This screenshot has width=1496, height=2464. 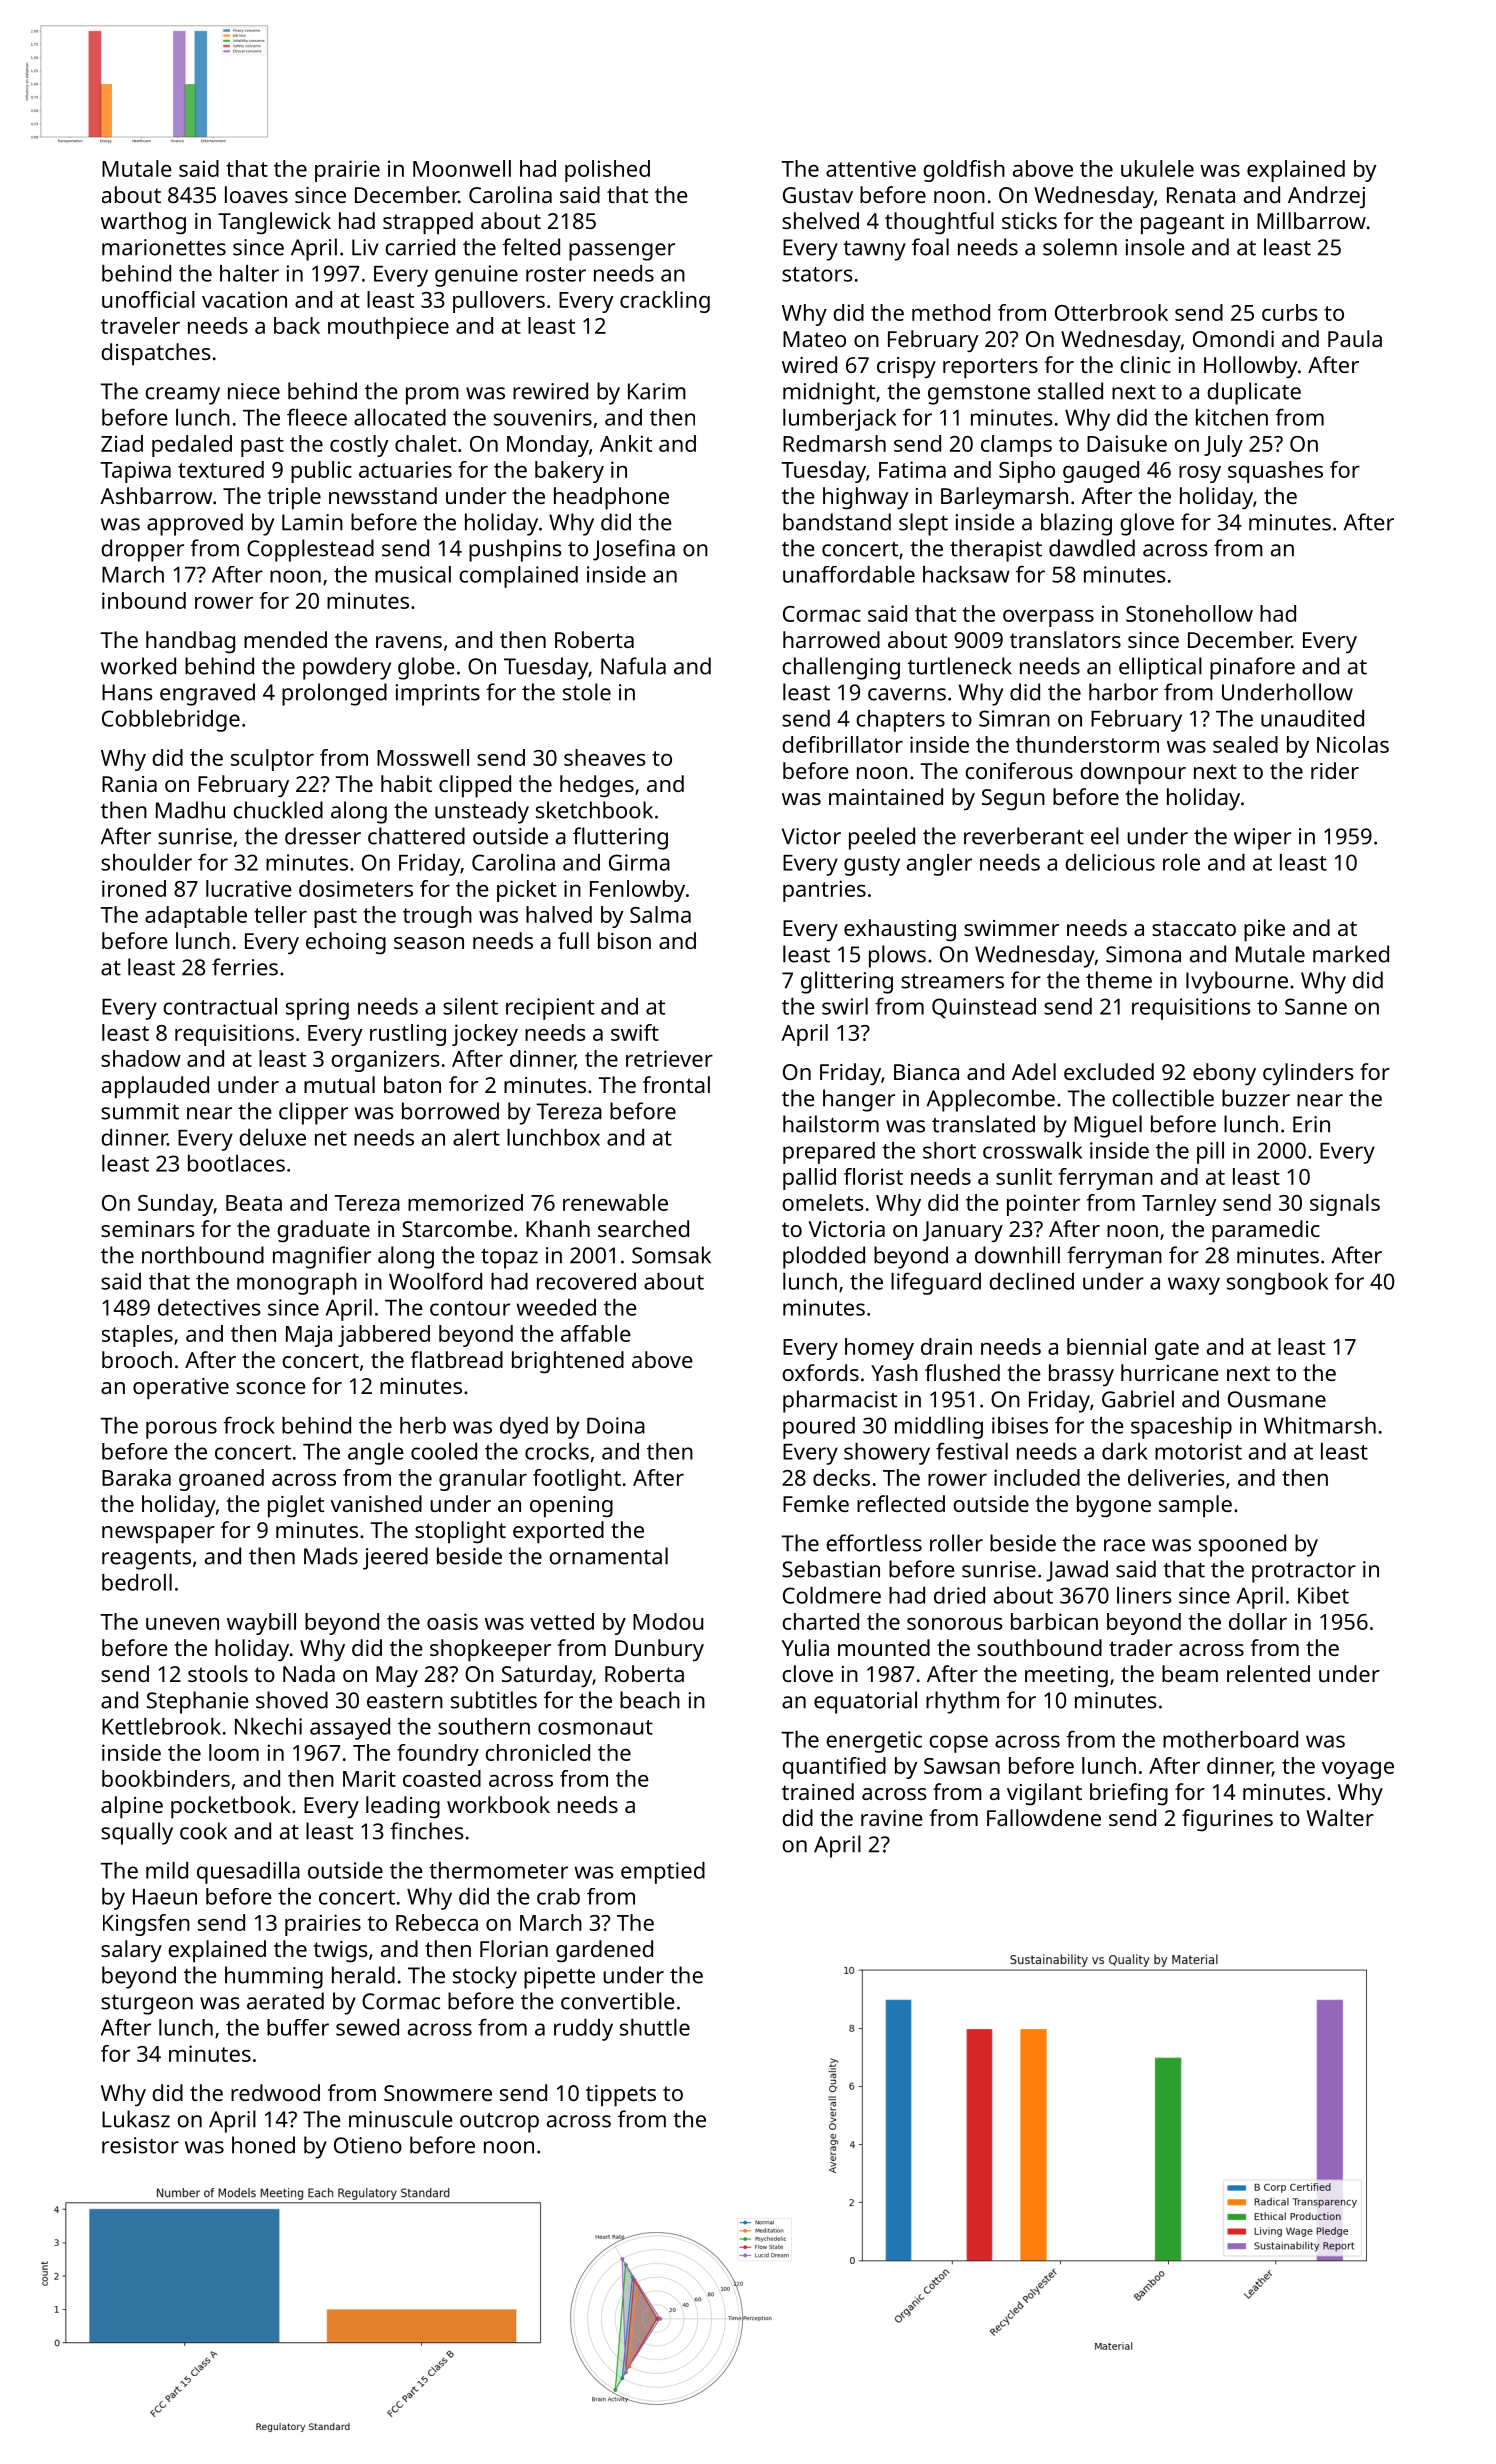 What do you see at coordinates (1039, 1647) in the screenshot?
I see `southbound` at bounding box center [1039, 1647].
